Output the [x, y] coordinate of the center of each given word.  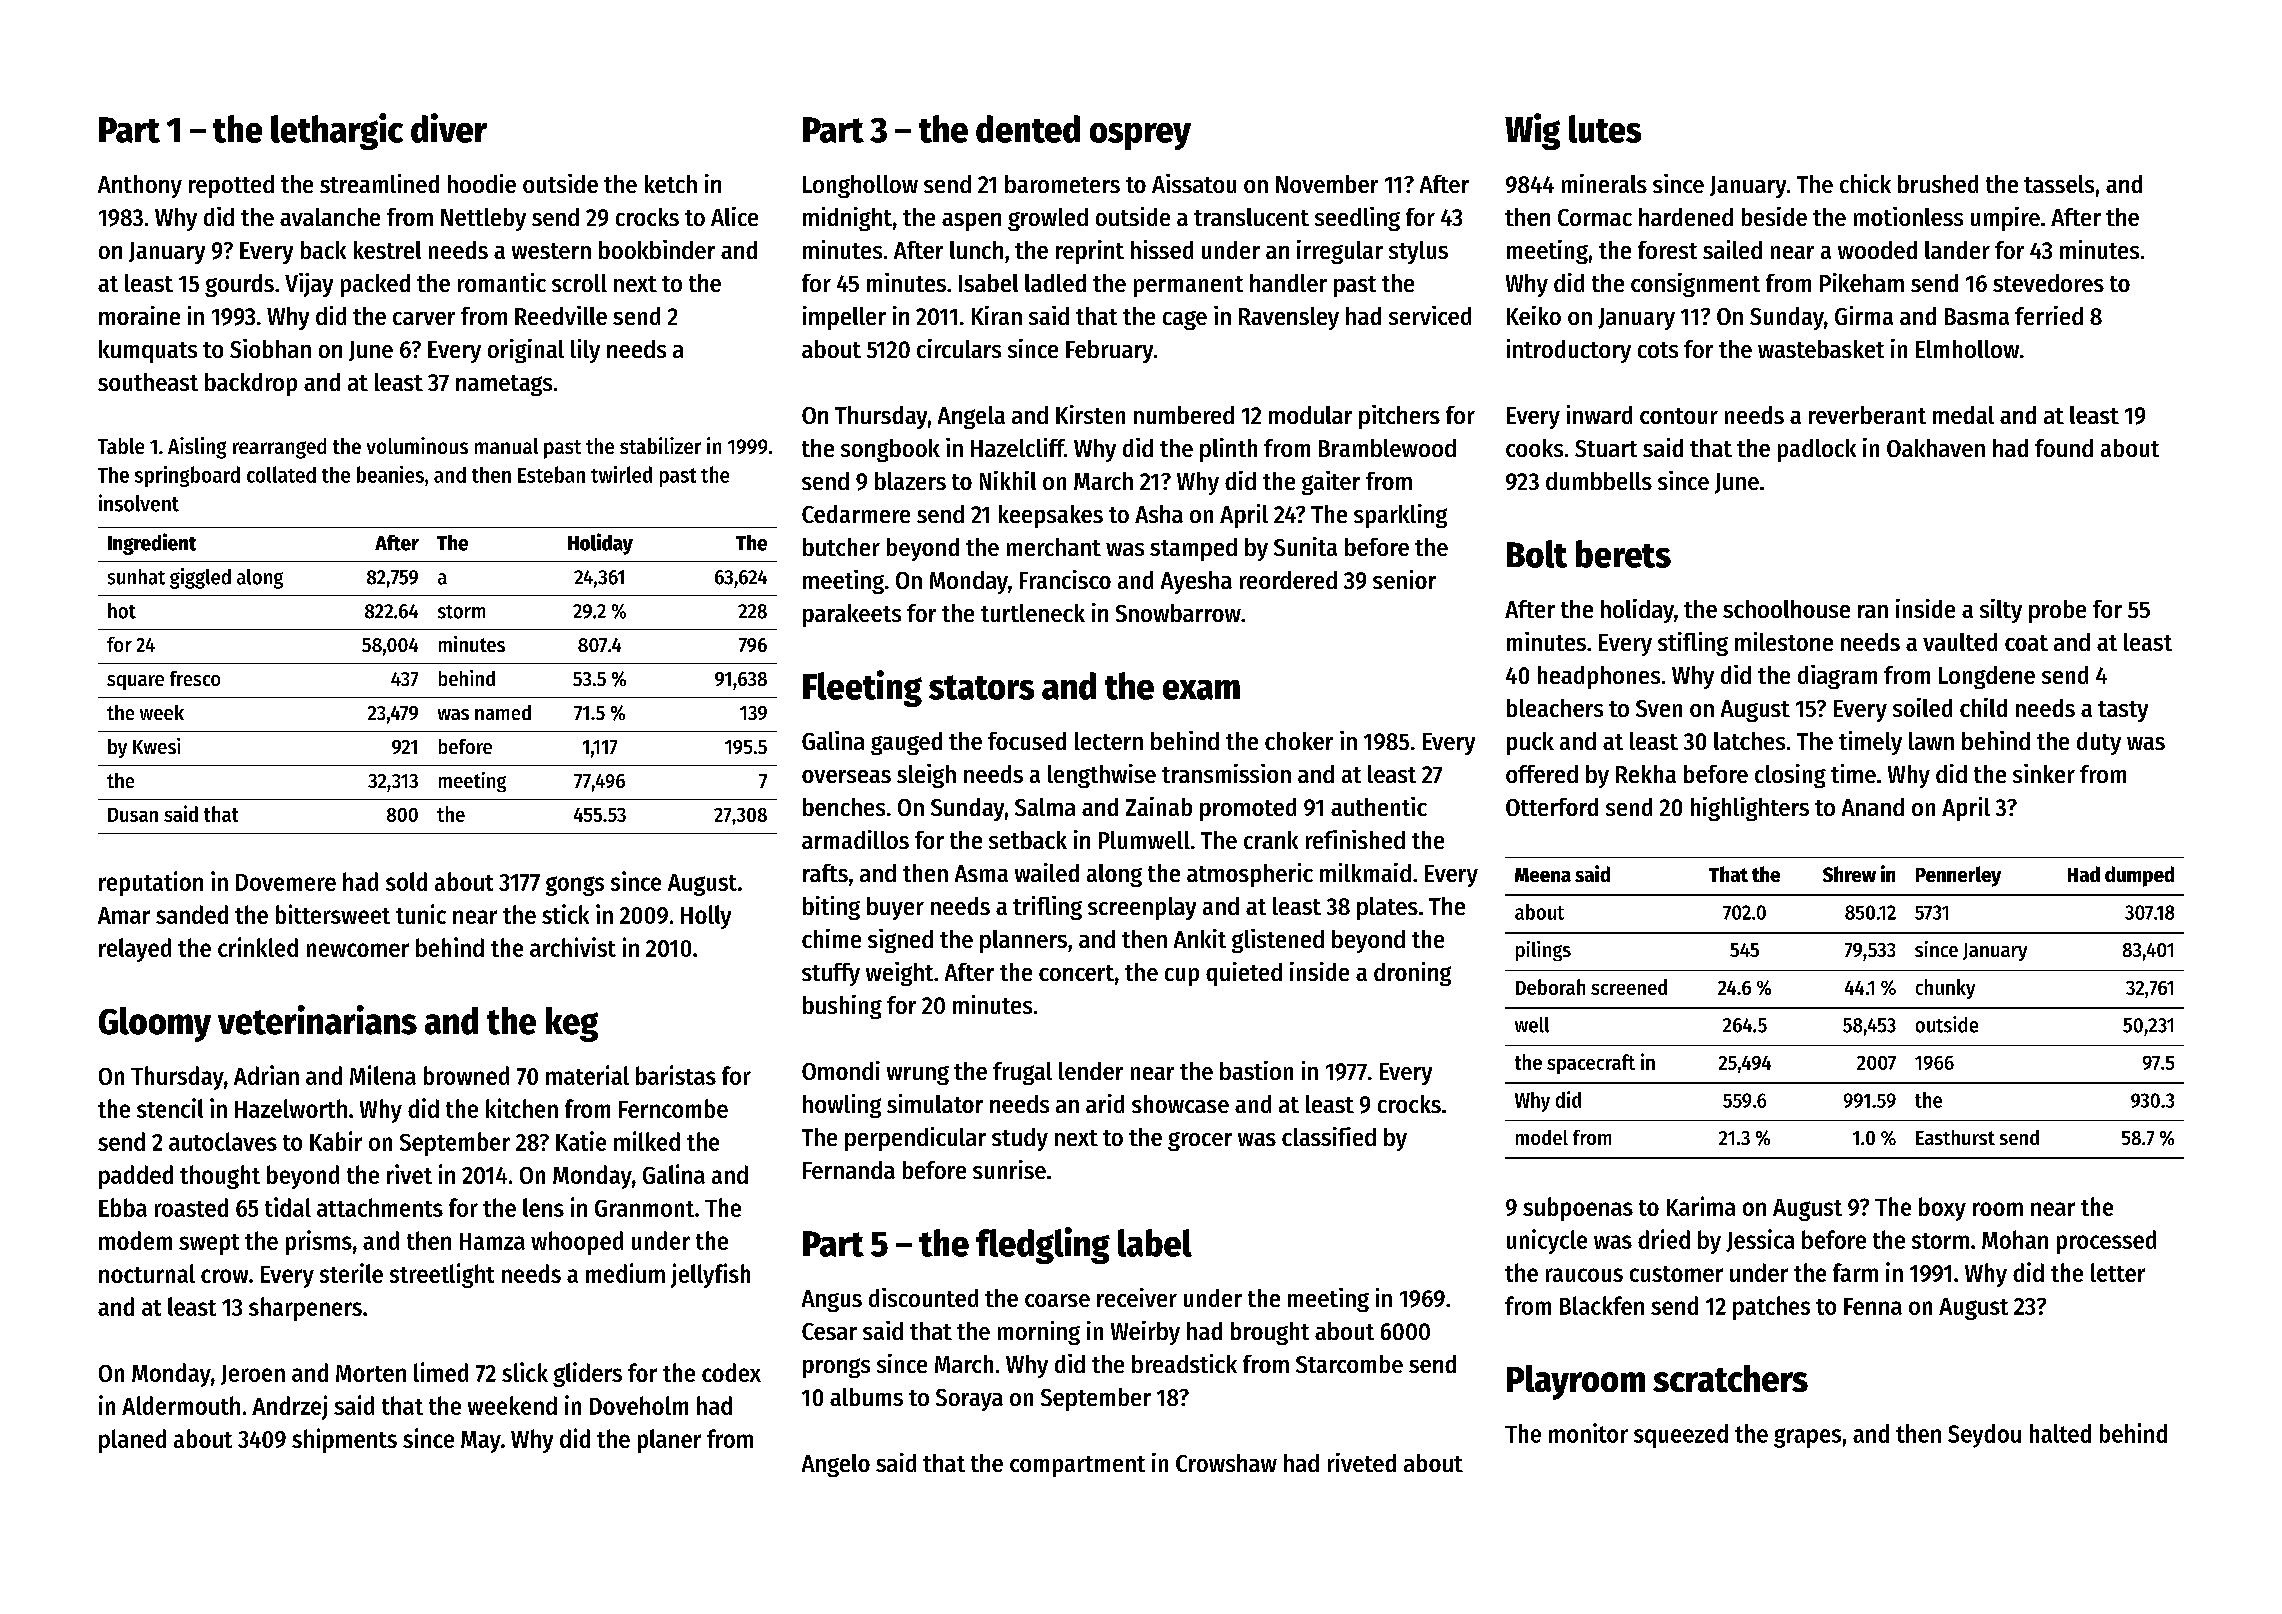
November [1327, 184]
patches [1771, 1308]
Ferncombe [673, 1108]
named [503, 712]
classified [1329, 1136]
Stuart [1606, 448]
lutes [1605, 129]
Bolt [1537, 554]
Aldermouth [181, 1405]
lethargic [337, 131]
